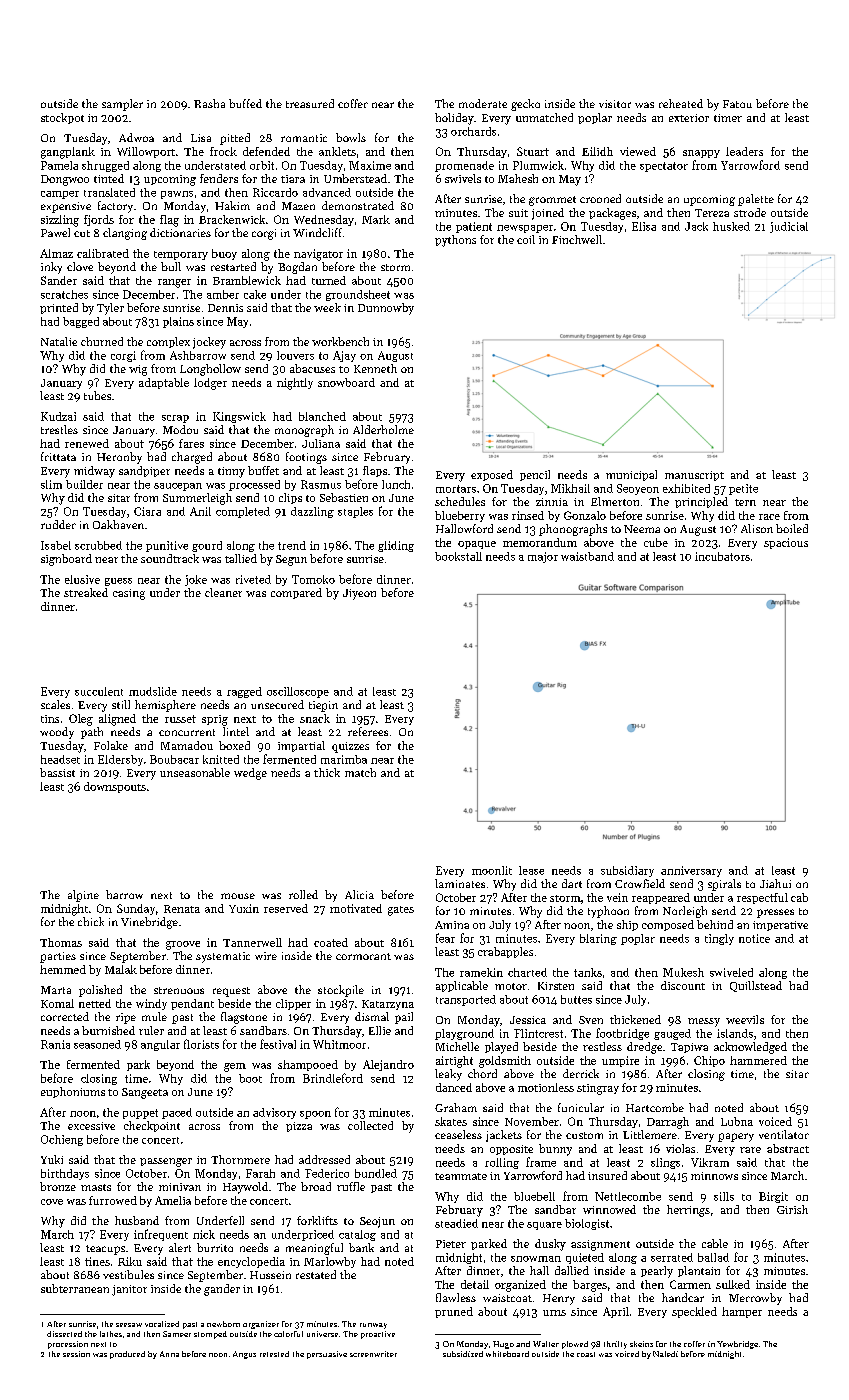 The image size is (849, 1400). Describe the element at coordinates (83, 896) in the screenshot. I see `alpine` at that location.
